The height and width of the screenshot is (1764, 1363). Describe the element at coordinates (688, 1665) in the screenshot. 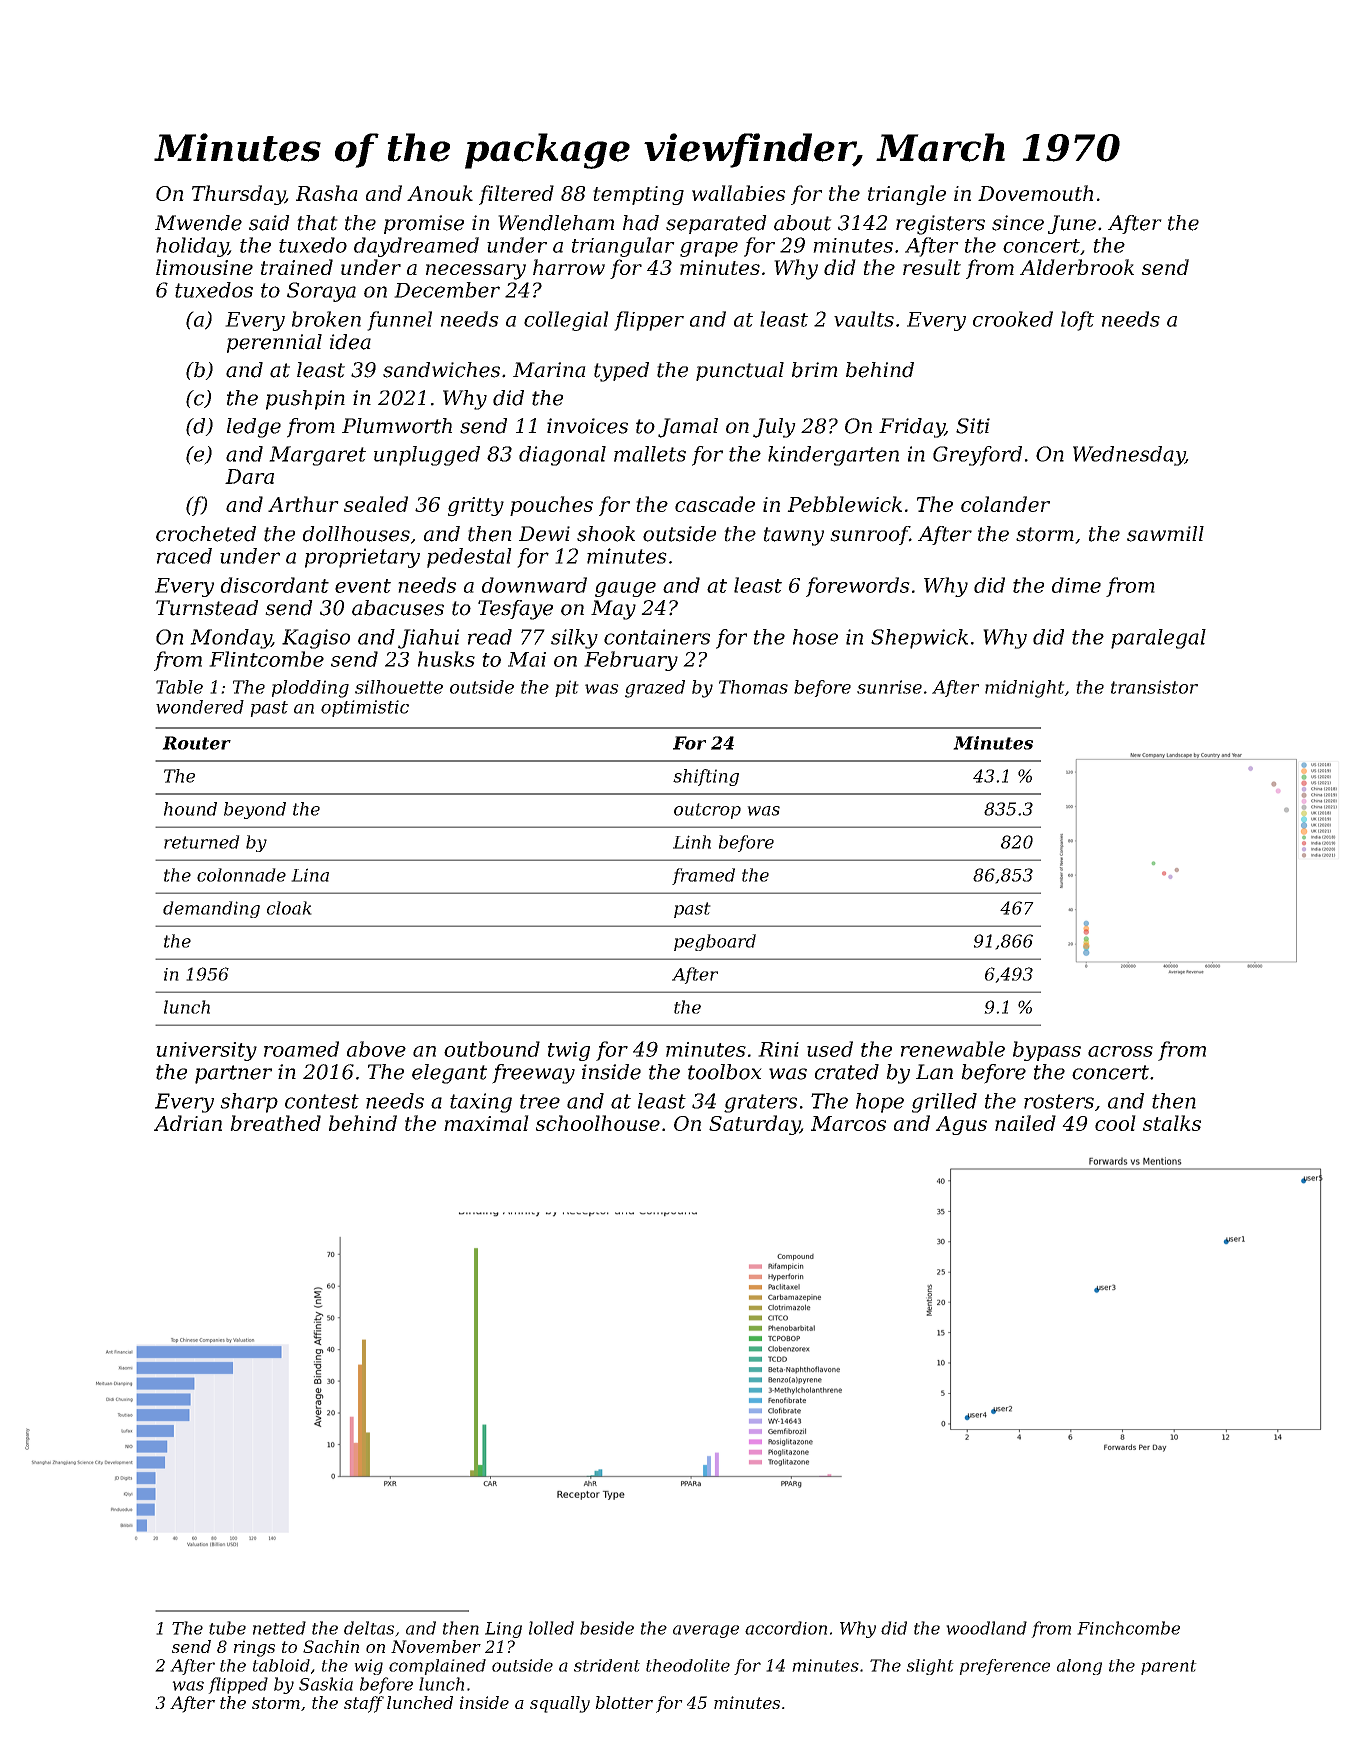

I see `theodolite` at that location.
